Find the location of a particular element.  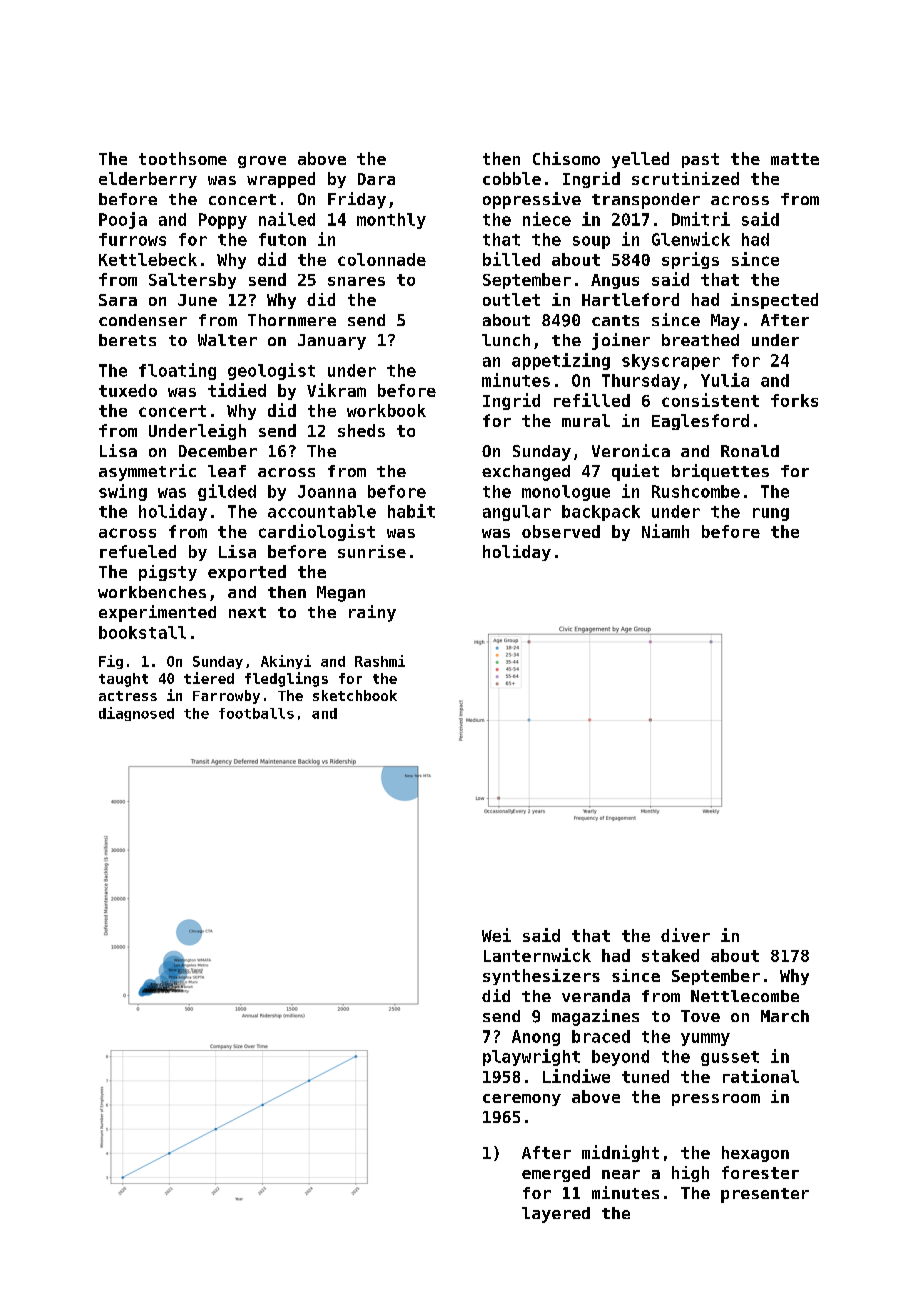

Wei is located at coordinates (496, 935).
